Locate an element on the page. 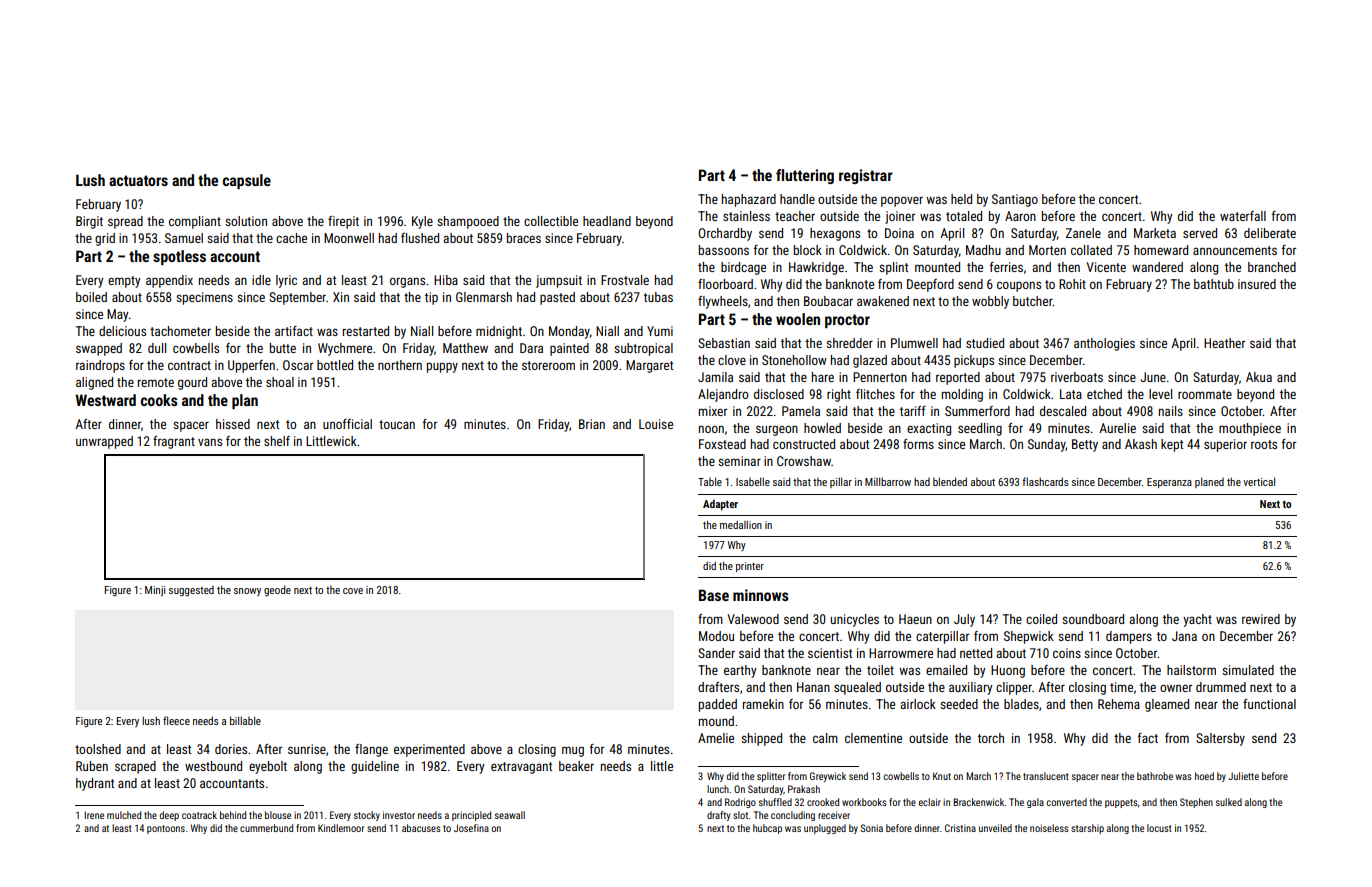  snowy is located at coordinates (247, 592).
